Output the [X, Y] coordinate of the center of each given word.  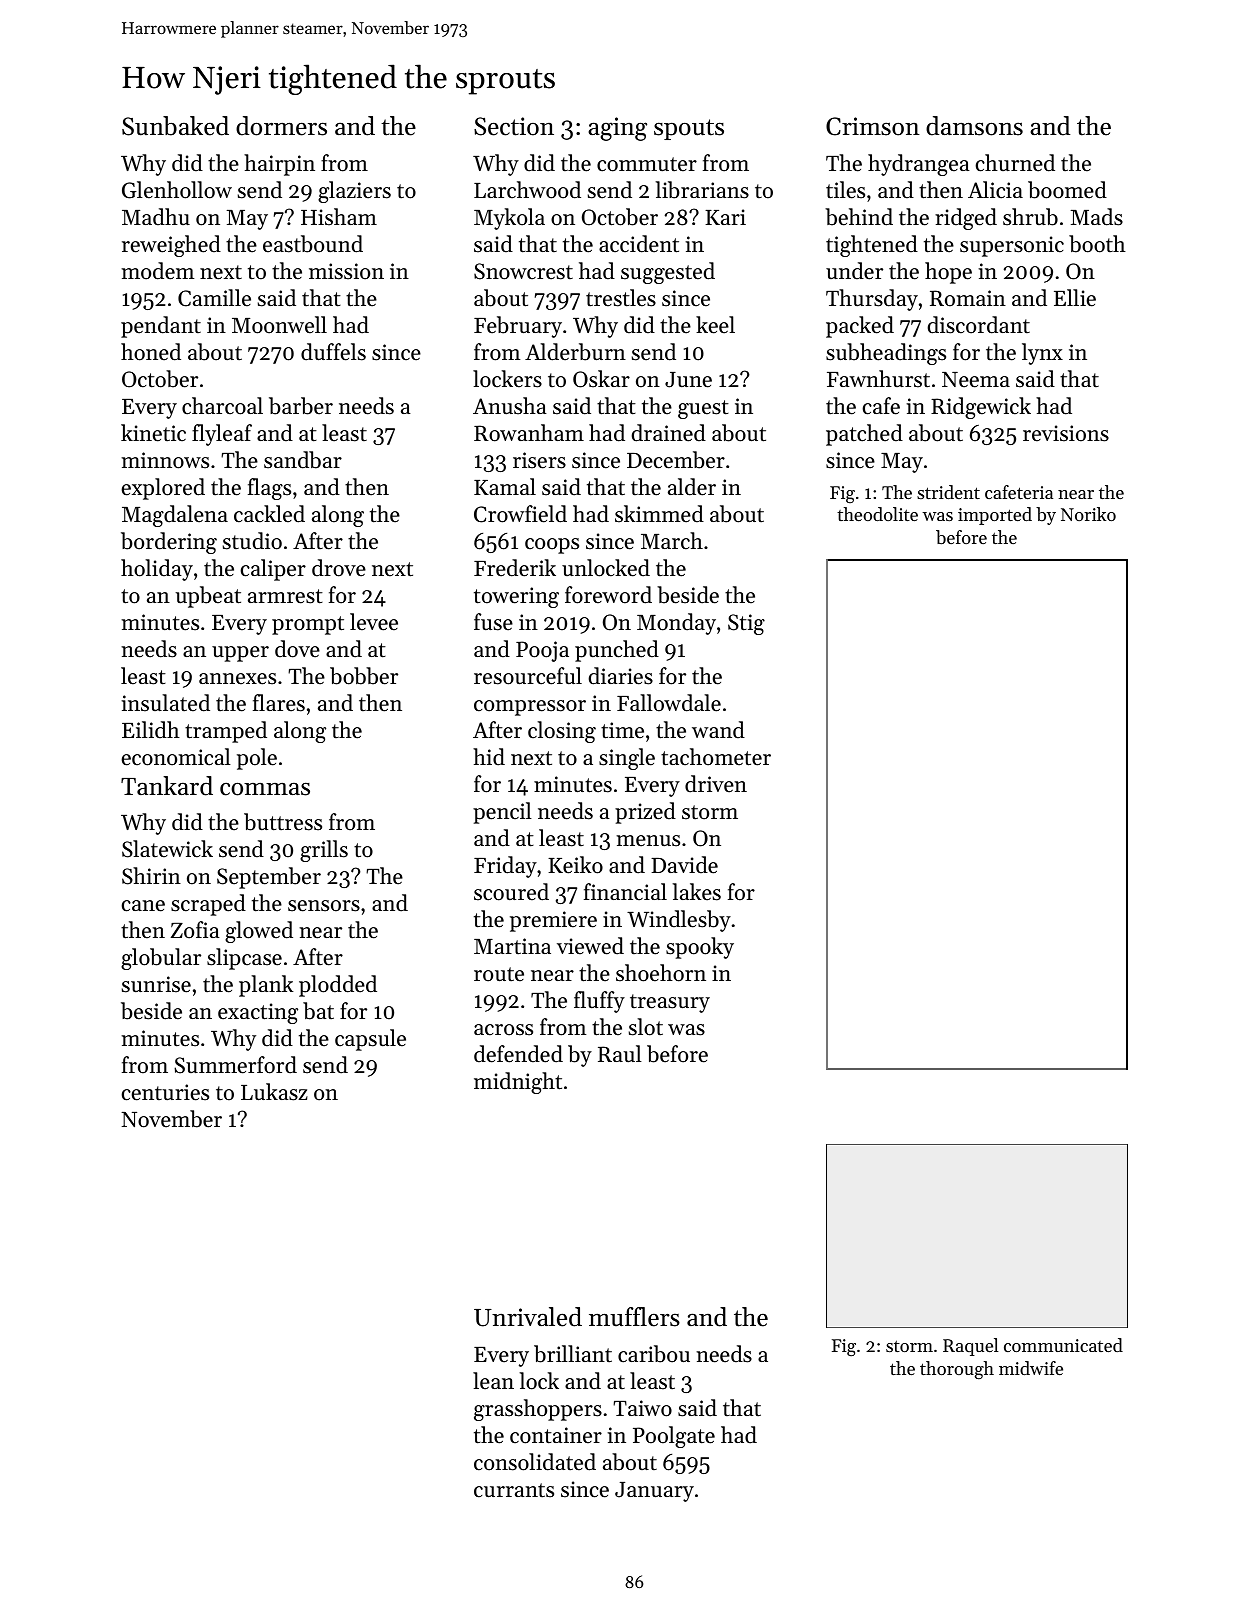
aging [617, 129]
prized [645, 813]
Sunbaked [175, 126]
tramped [226, 732]
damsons [974, 126]
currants [514, 1490]
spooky [700, 948]
